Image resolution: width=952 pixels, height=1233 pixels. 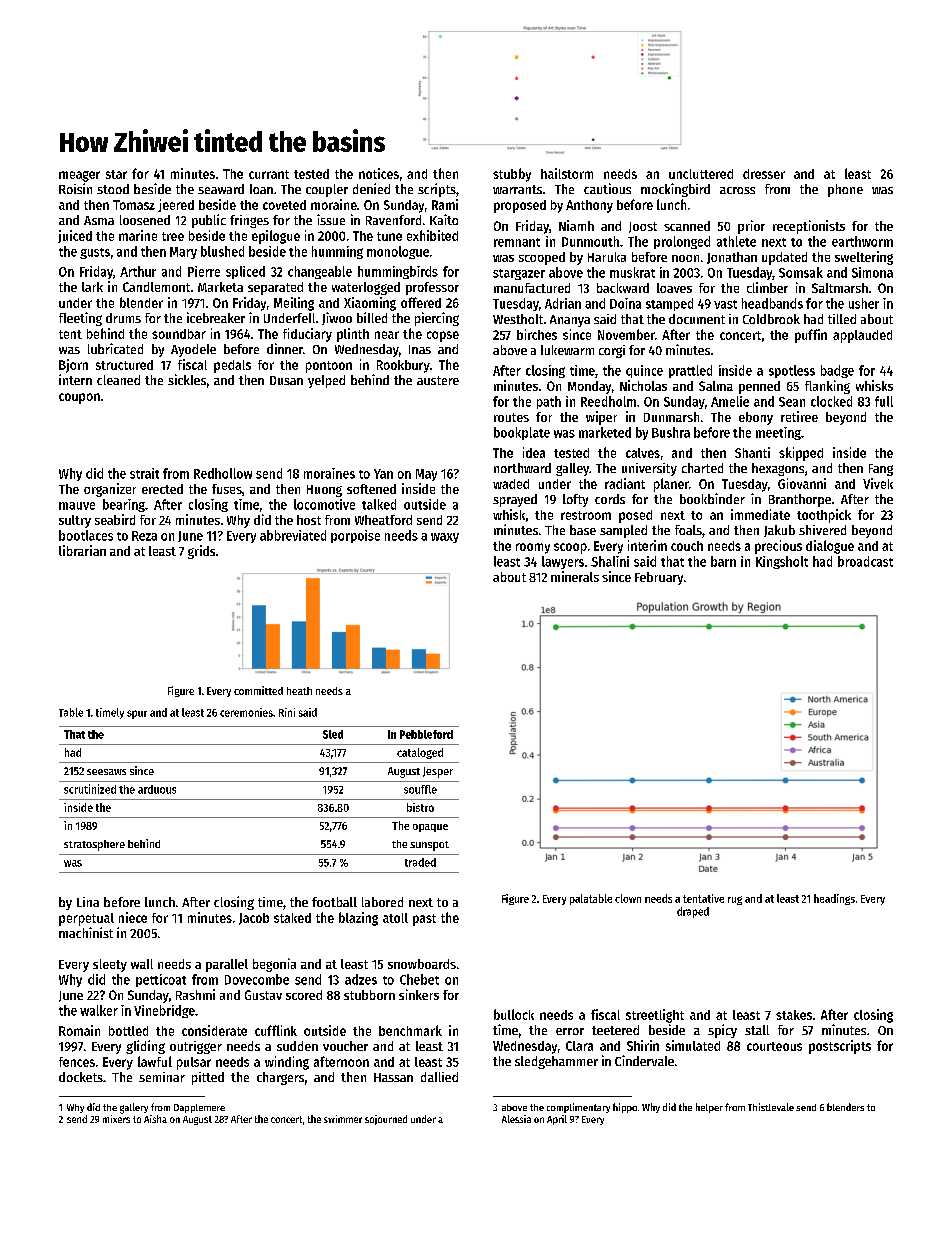 What do you see at coordinates (625, 1108) in the screenshot?
I see `hippo` at bounding box center [625, 1108].
